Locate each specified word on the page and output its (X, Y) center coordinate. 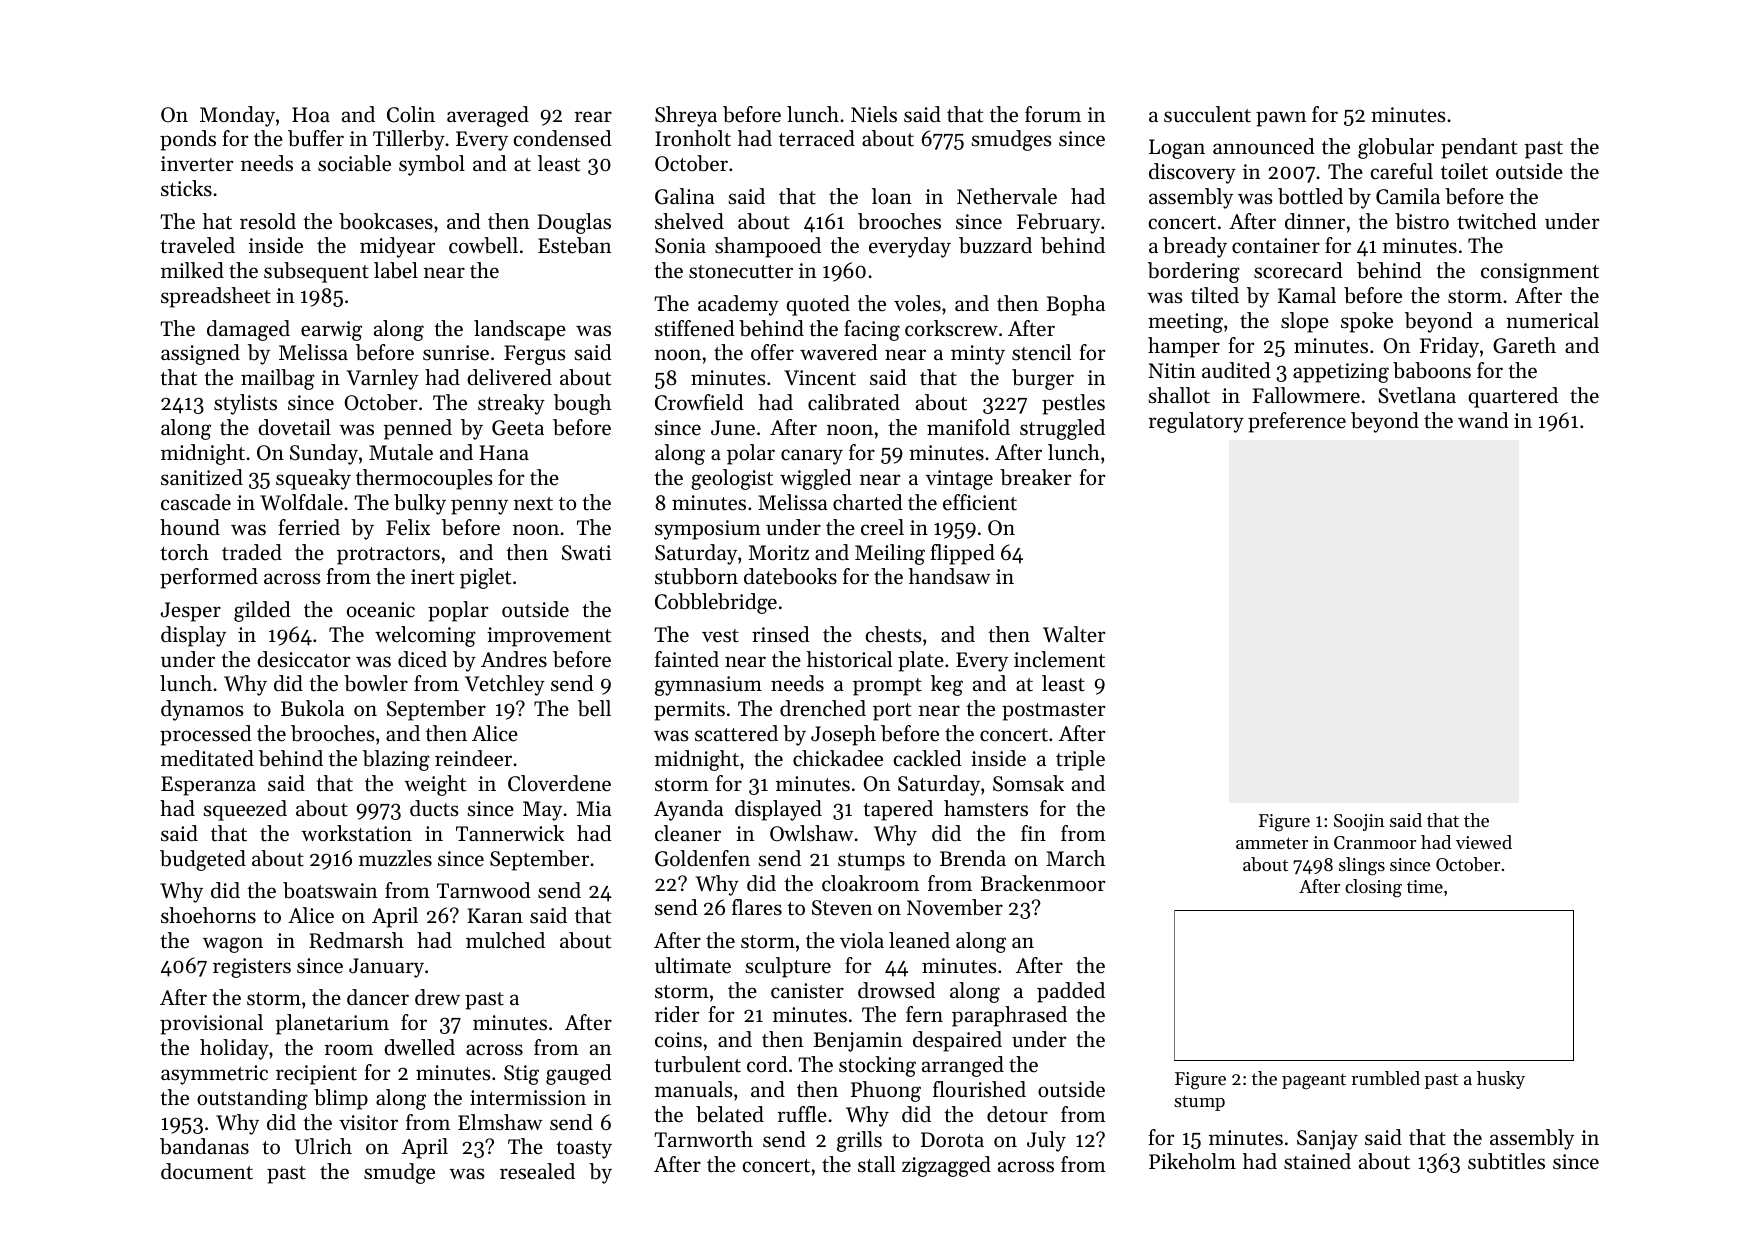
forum (1053, 114)
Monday (237, 116)
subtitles (1506, 1161)
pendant (1479, 148)
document (207, 1171)
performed (209, 578)
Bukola (313, 708)
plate (921, 661)
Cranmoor (1375, 842)
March (1075, 858)
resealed (537, 1171)
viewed (1484, 842)
